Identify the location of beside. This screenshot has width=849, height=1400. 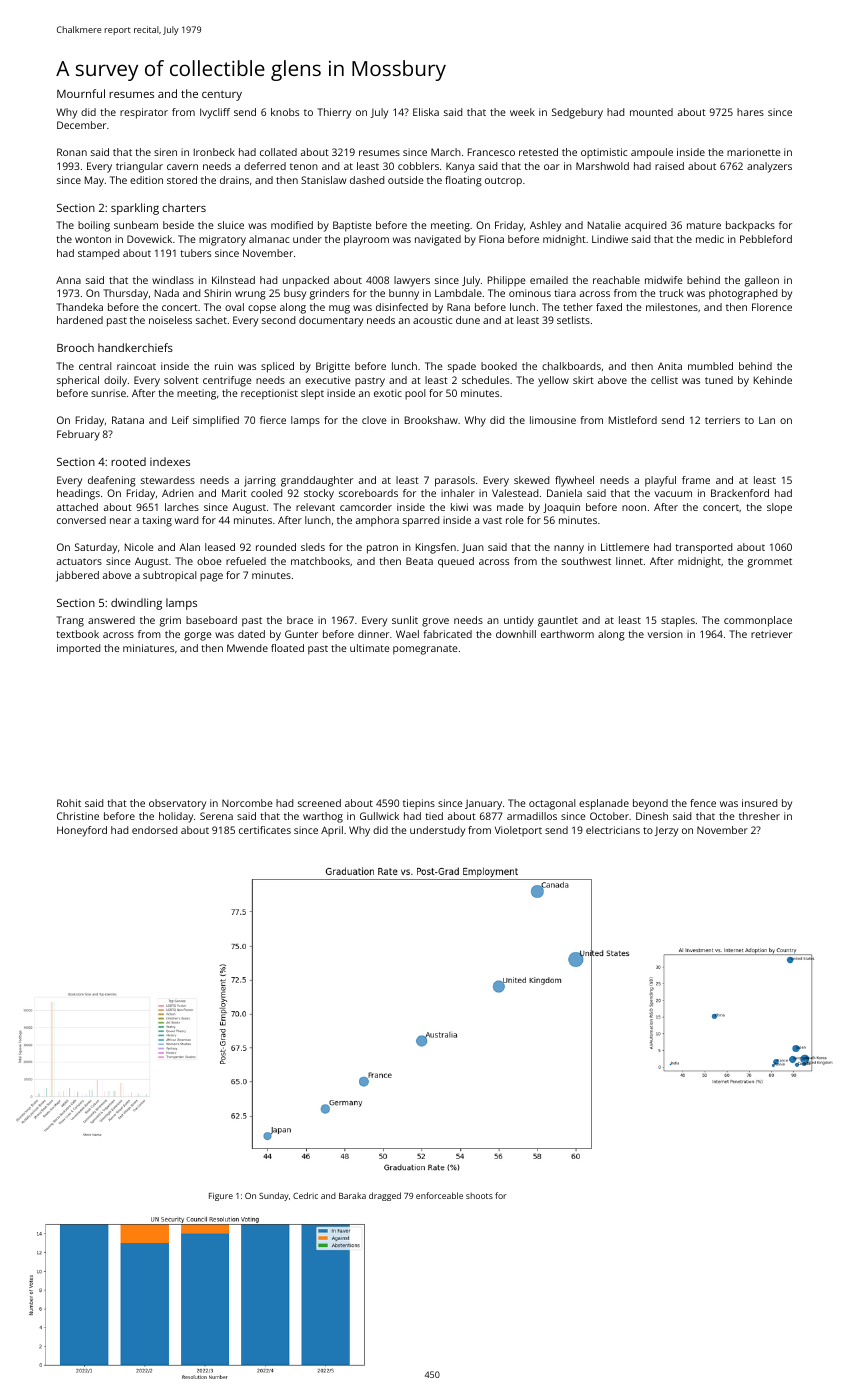
(178, 225).
